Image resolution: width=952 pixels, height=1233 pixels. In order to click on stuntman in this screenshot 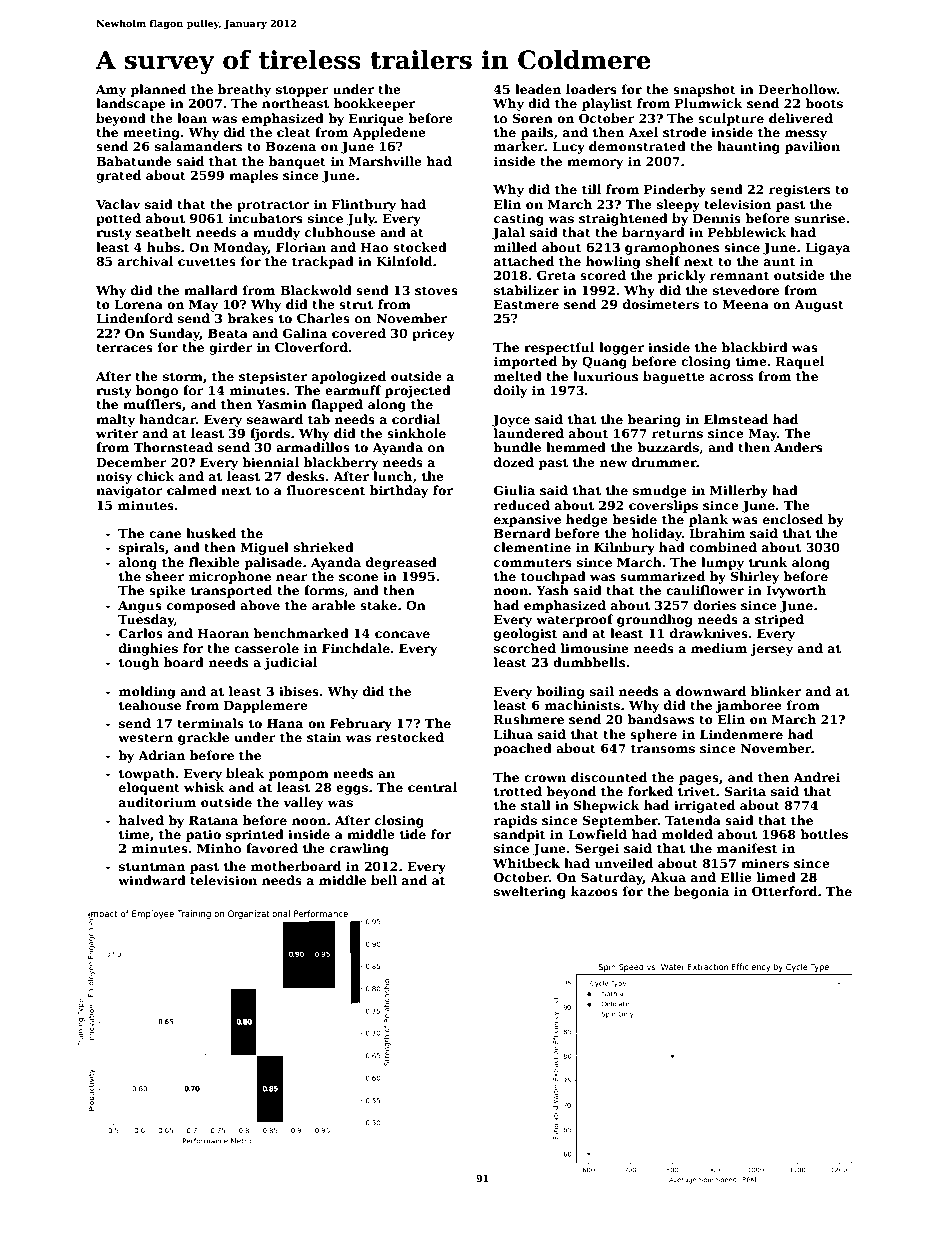, I will do `click(152, 866)`.
